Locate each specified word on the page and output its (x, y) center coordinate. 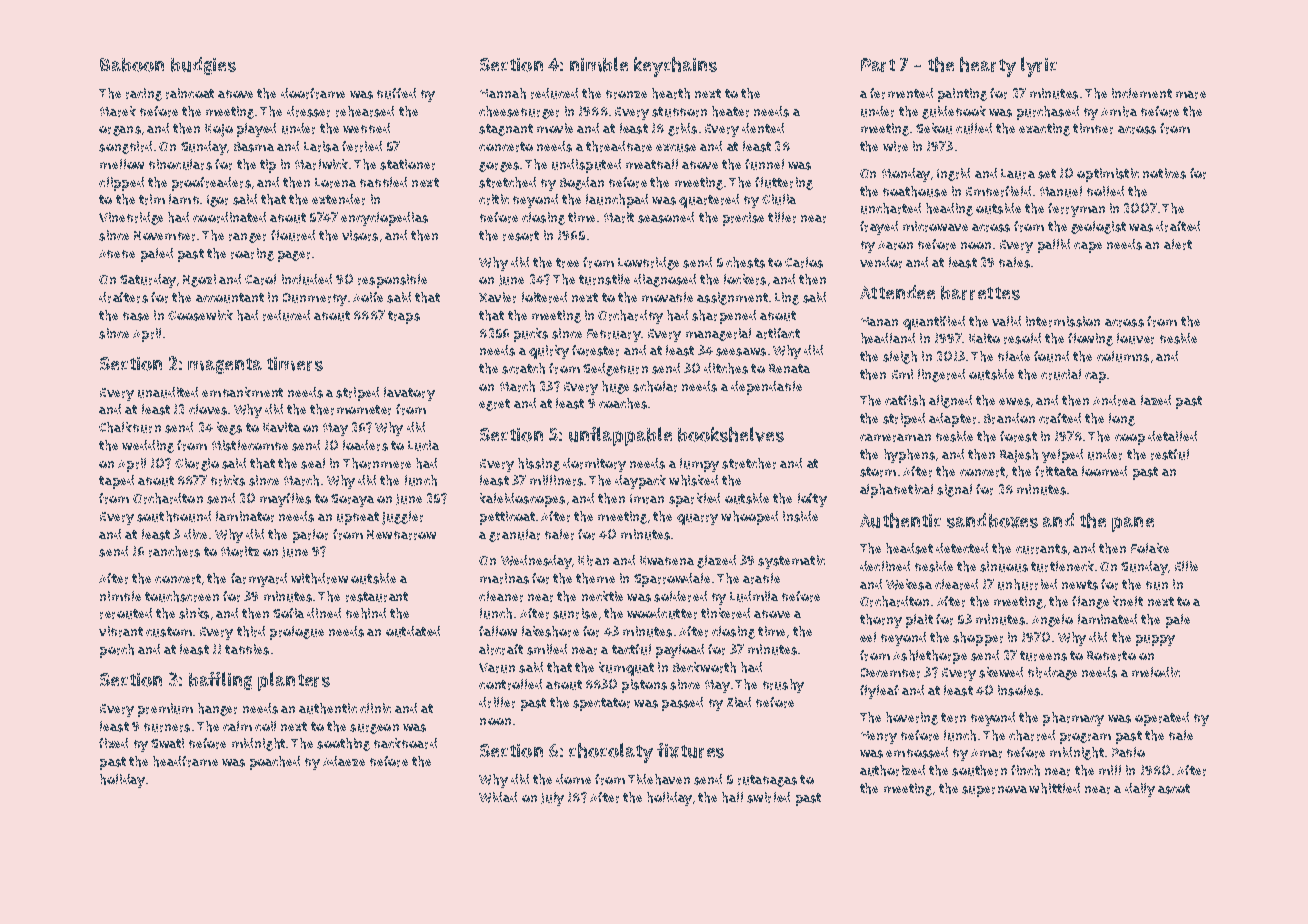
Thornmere (377, 463)
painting (962, 95)
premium (165, 710)
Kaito (984, 338)
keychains (675, 67)
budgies (203, 66)
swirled (768, 797)
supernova (994, 791)
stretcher (749, 463)
